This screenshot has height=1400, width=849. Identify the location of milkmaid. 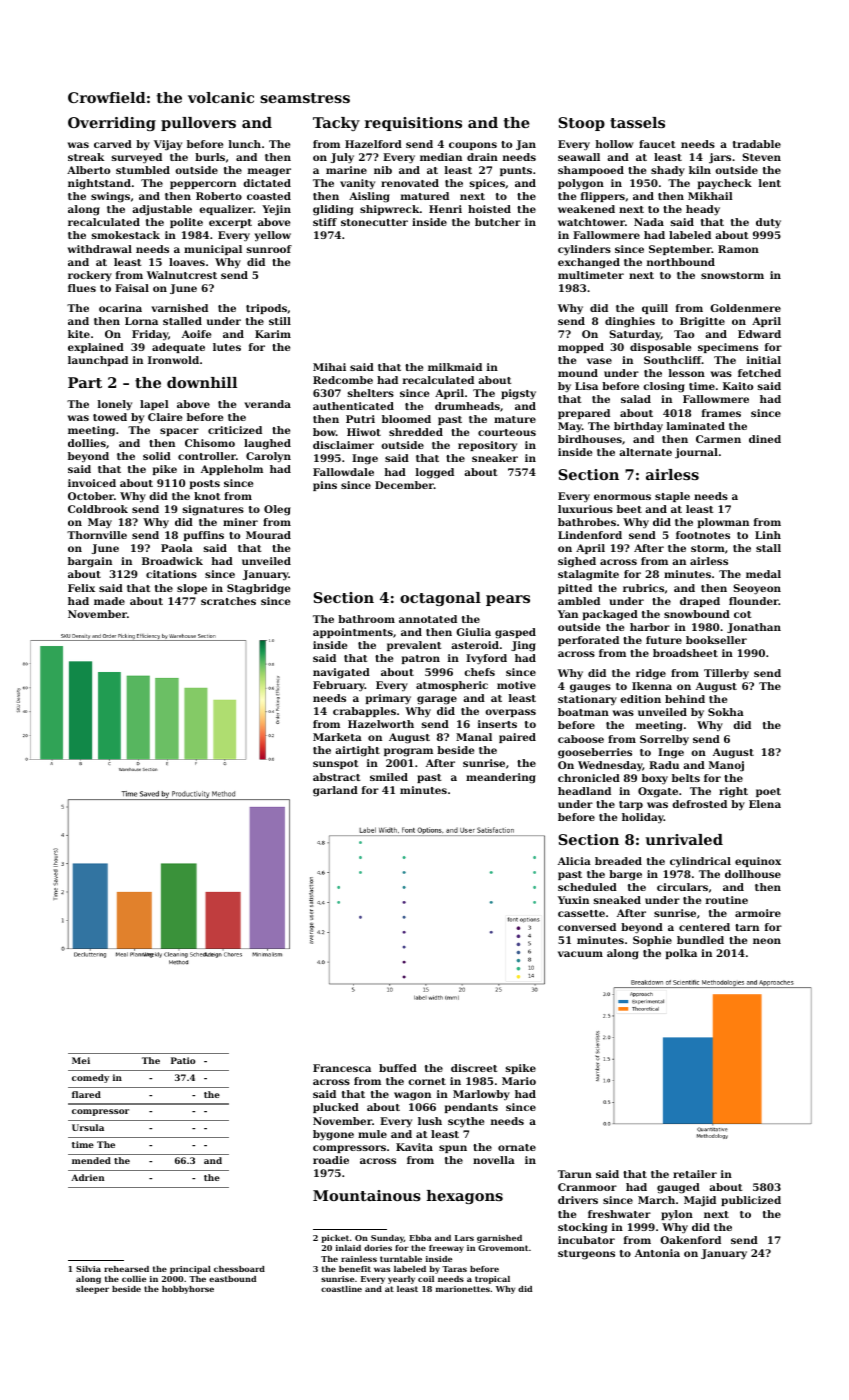
(455, 367).
